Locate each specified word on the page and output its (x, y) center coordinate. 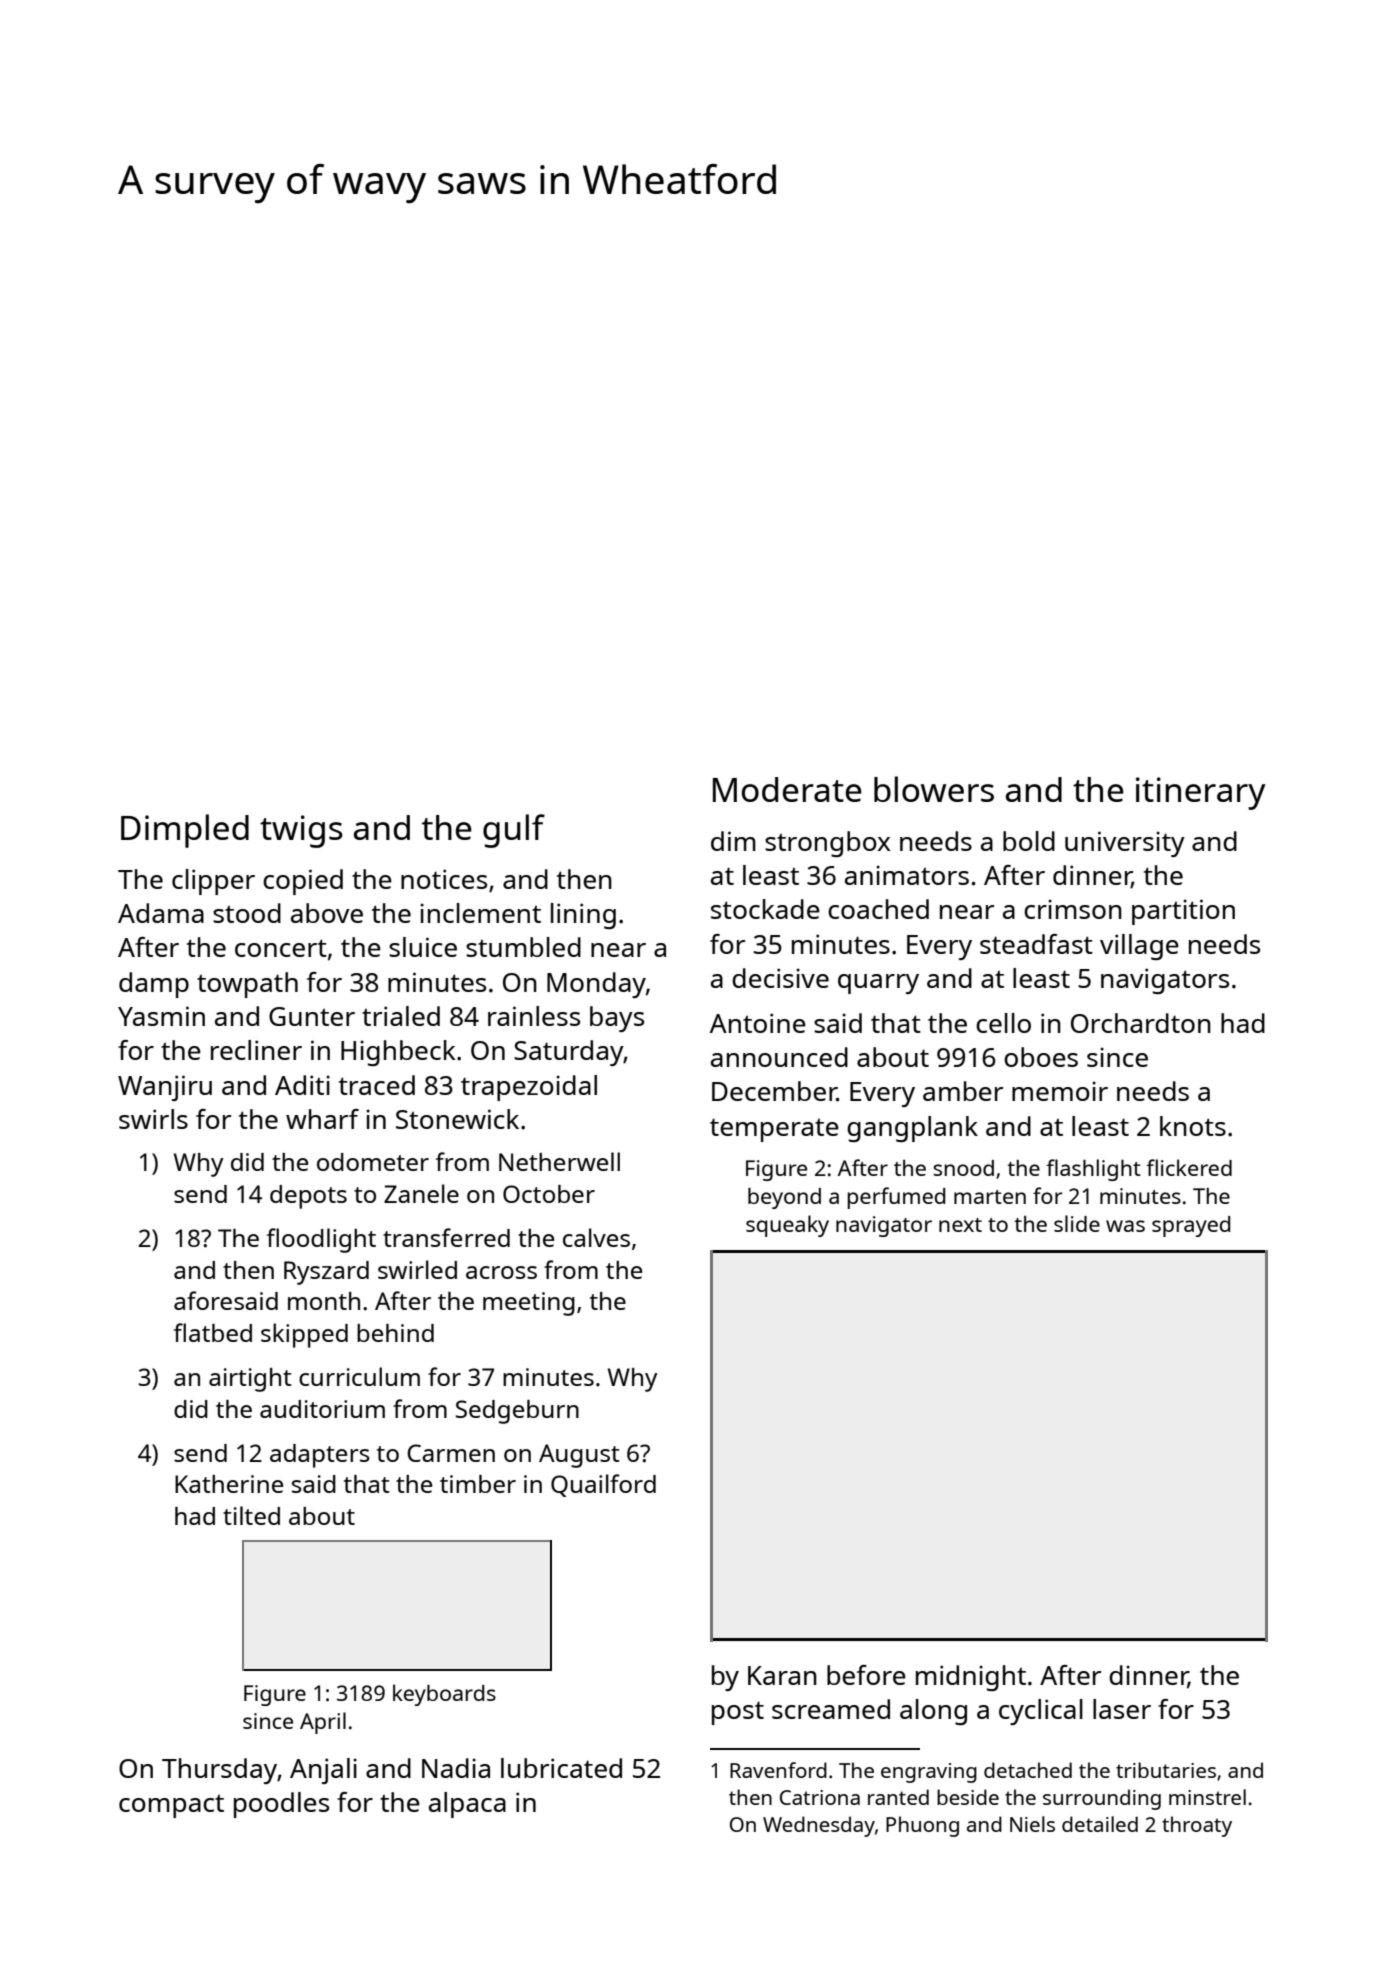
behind (395, 1333)
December (774, 1091)
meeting (529, 1304)
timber (478, 1484)
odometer (373, 1162)
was (1125, 1226)
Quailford (603, 1485)
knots (1193, 1126)
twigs (301, 831)
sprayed (1191, 1226)
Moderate (787, 789)
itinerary (1201, 793)
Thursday (219, 1771)
